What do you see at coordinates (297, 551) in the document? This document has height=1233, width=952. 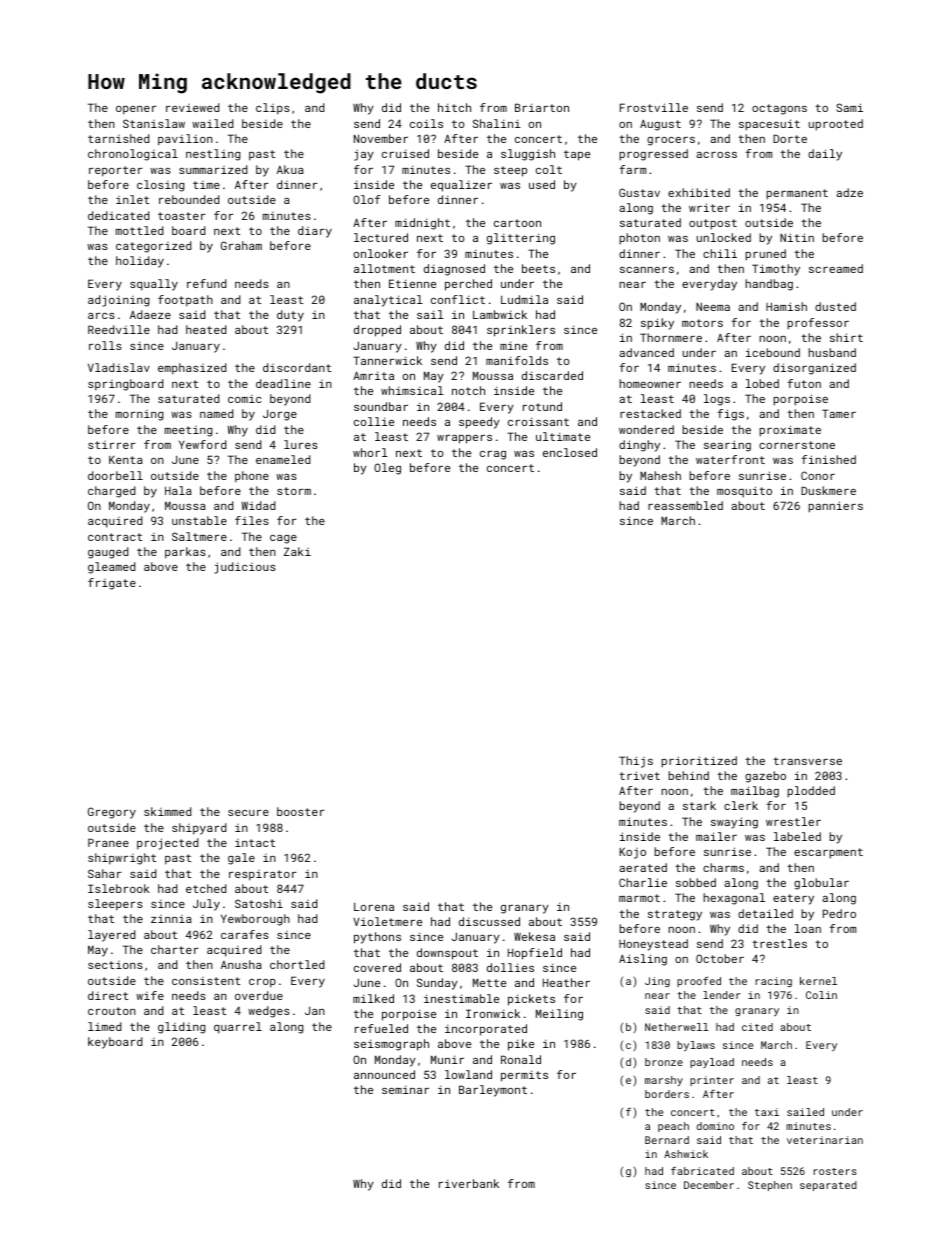 I see `Zaki` at bounding box center [297, 551].
